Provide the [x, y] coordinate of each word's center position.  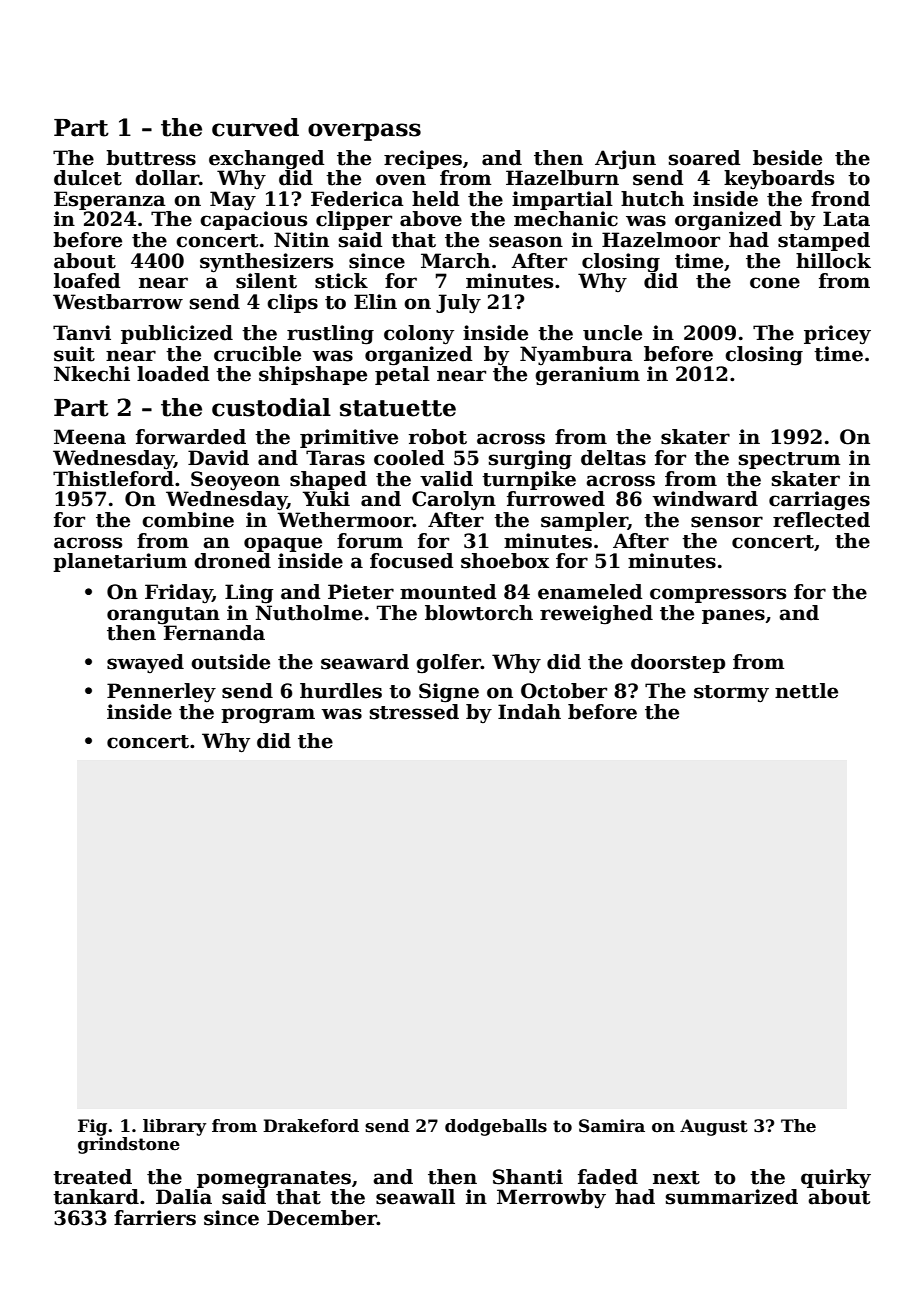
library [174, 1127]
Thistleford [113, 479]
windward [705, 499]
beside [787, 158]
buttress [151, 158]
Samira [612, 1126]
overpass [364, 132]
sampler [584, 521]
